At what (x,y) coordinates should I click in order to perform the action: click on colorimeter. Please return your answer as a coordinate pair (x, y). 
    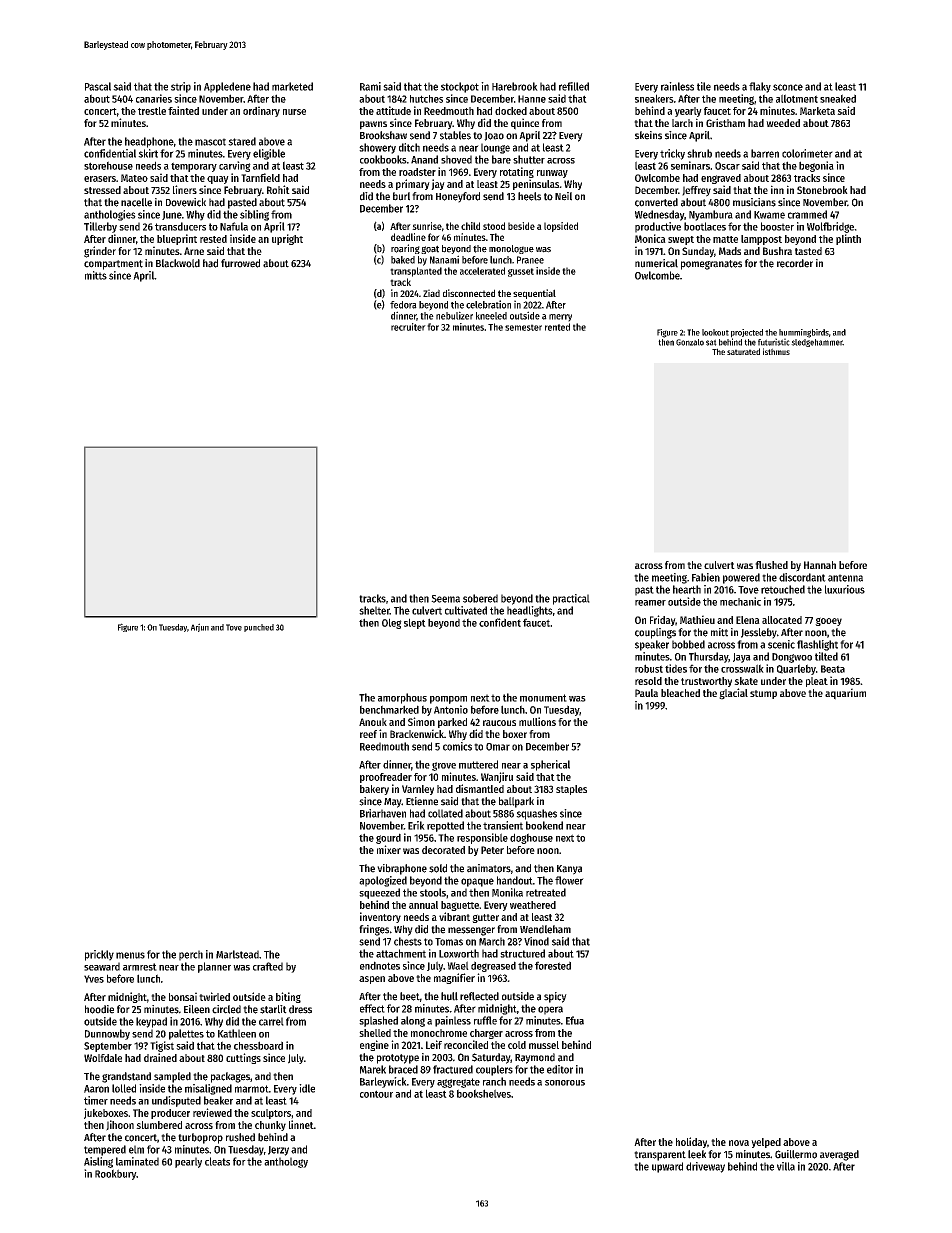
    Looking at the image, I should click on (807, 153).
